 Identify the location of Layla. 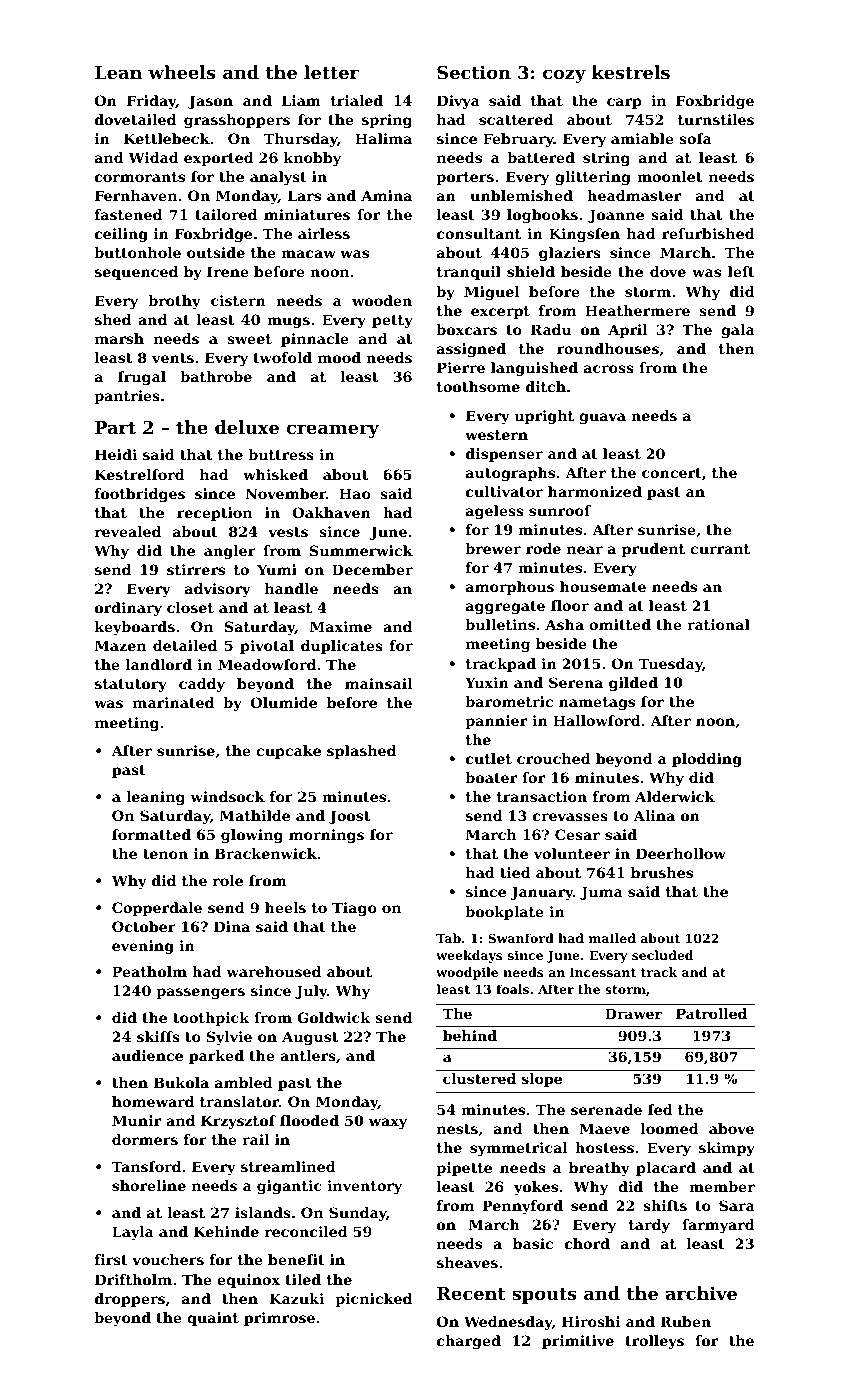
(133, 1233).
